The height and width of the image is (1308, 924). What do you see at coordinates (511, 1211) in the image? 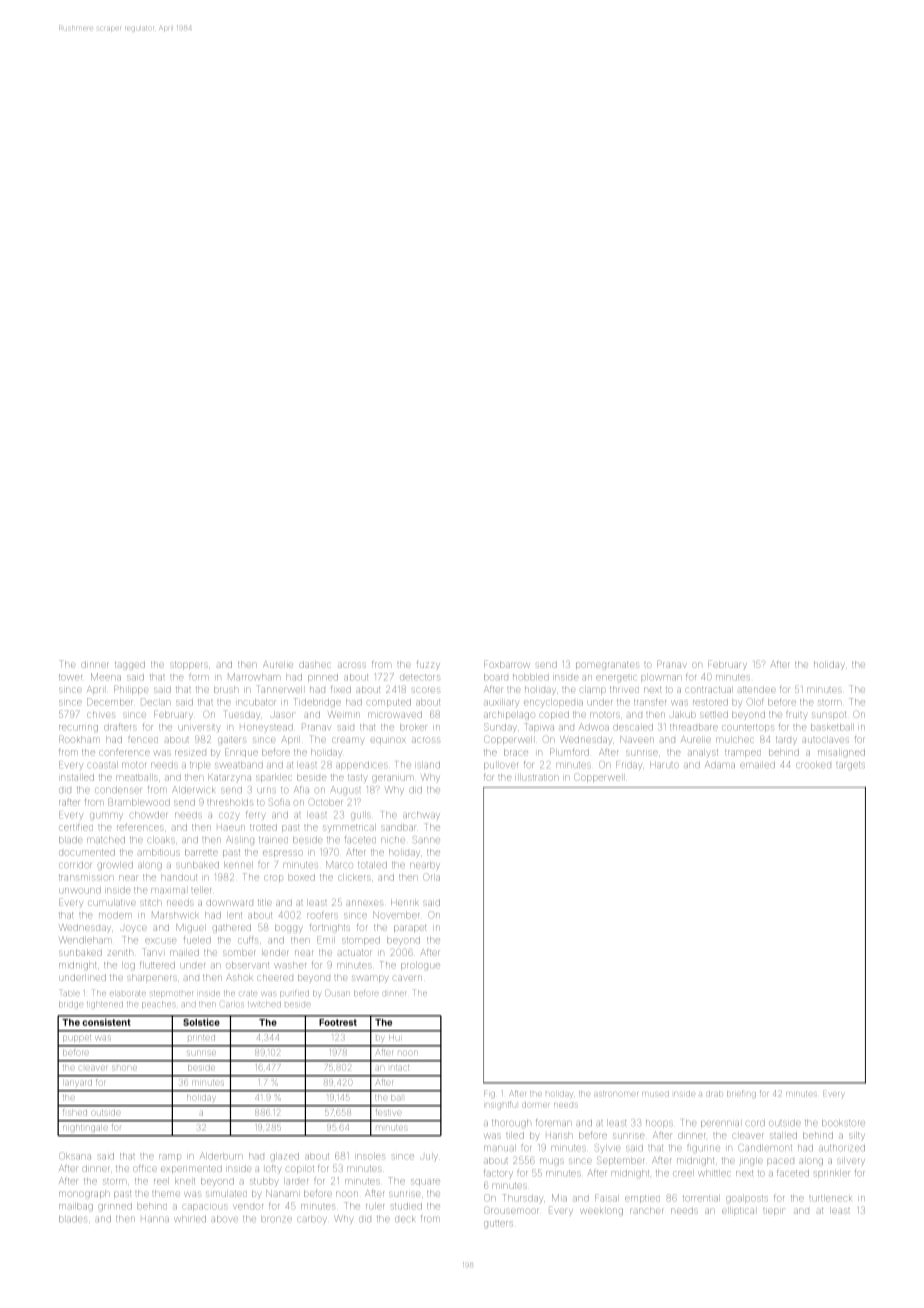
I see `Grousemoor` at bounding box center [511, 1211].
